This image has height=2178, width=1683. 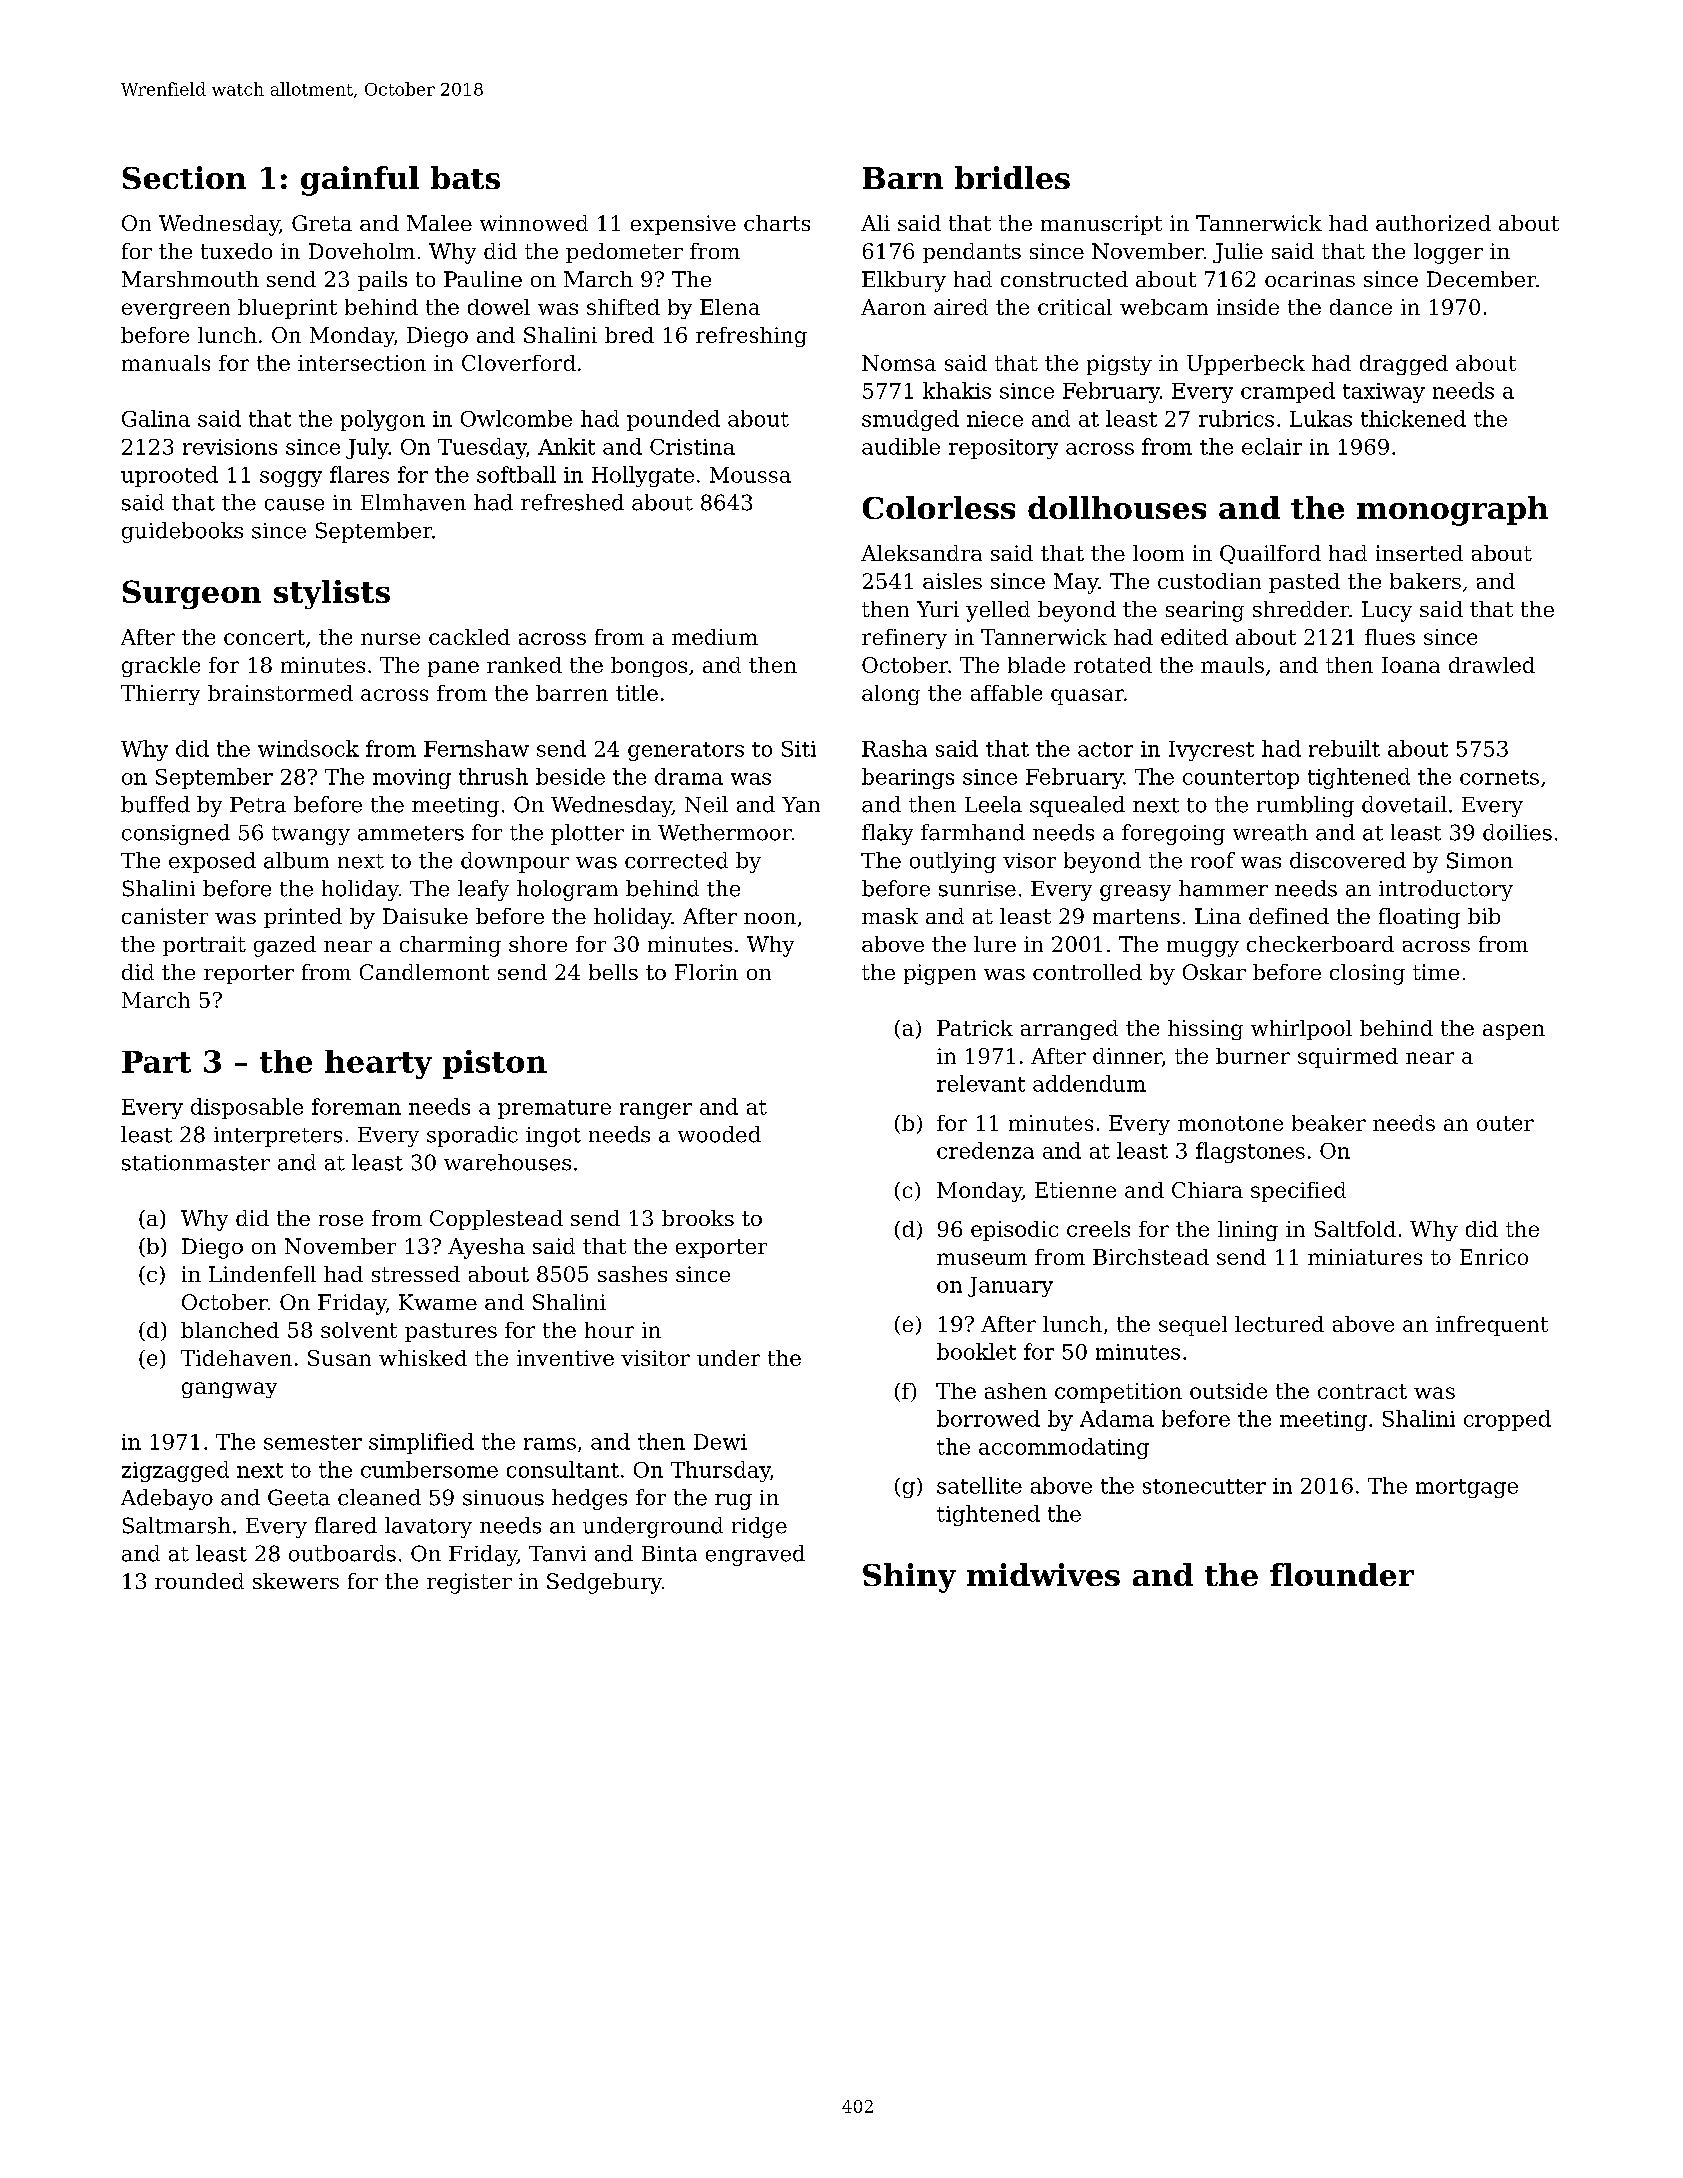 What do you see at coordinates (199, 1581) in the image?
I see `rounded` at bounding box center [199, 1581].
